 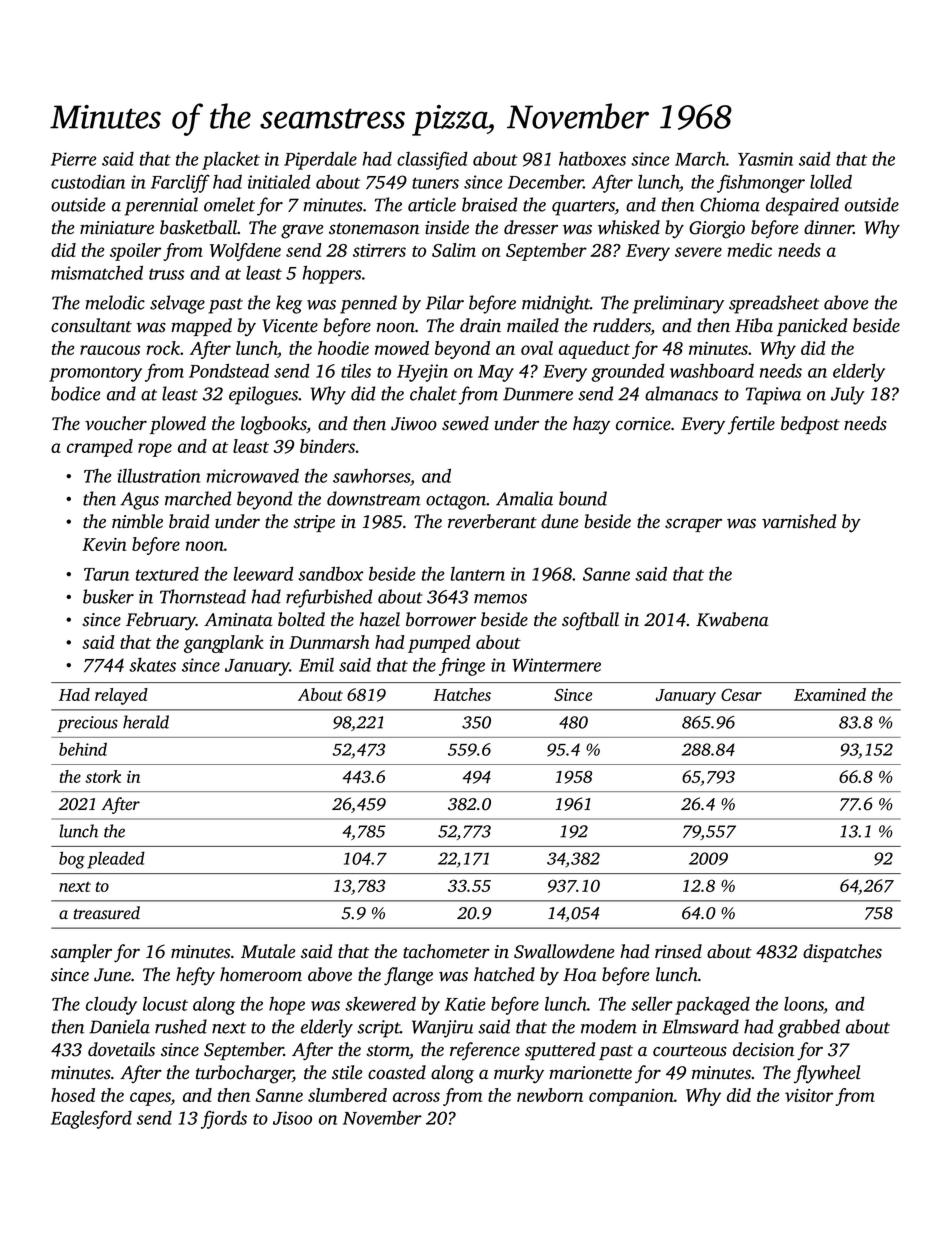 I want to click on truss, so click(x=166, y=274).
